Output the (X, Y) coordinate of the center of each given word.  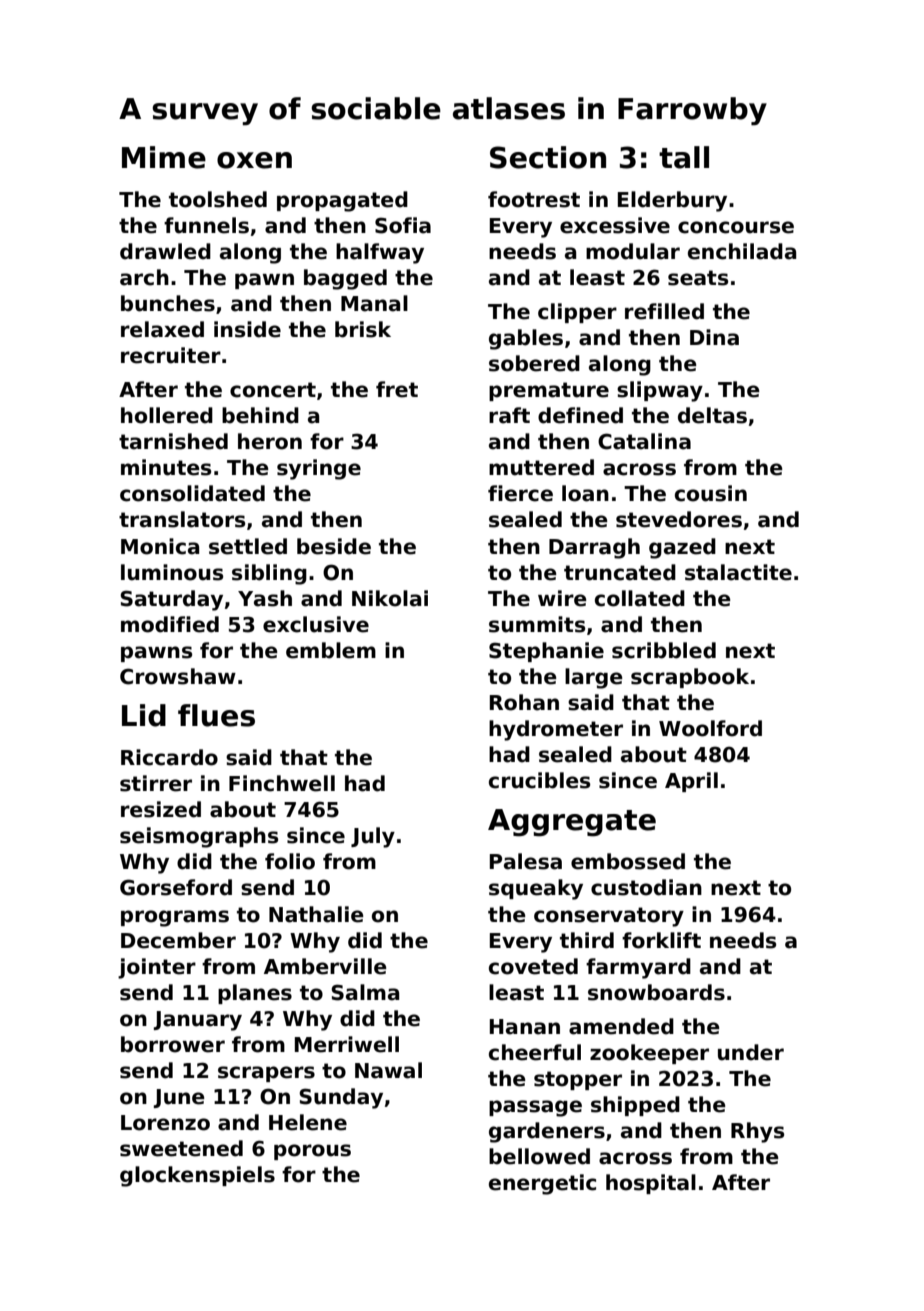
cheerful (535, 1052)
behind (260, 415)
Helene (308, 1122)
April (691, 782)
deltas (712, 415)
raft (509, 415)
